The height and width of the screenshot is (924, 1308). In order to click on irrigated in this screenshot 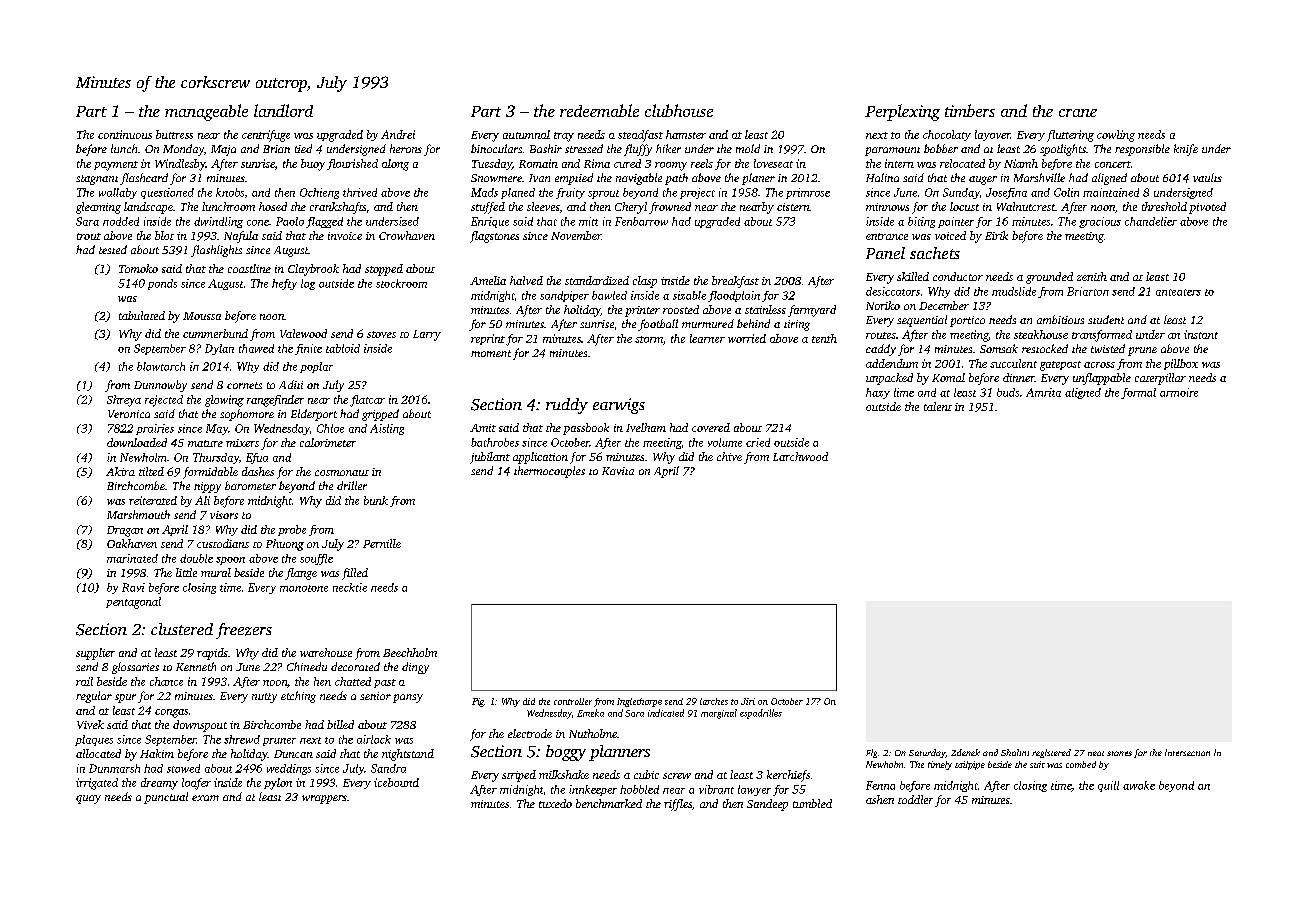, I will do `click(97, 784)`.
